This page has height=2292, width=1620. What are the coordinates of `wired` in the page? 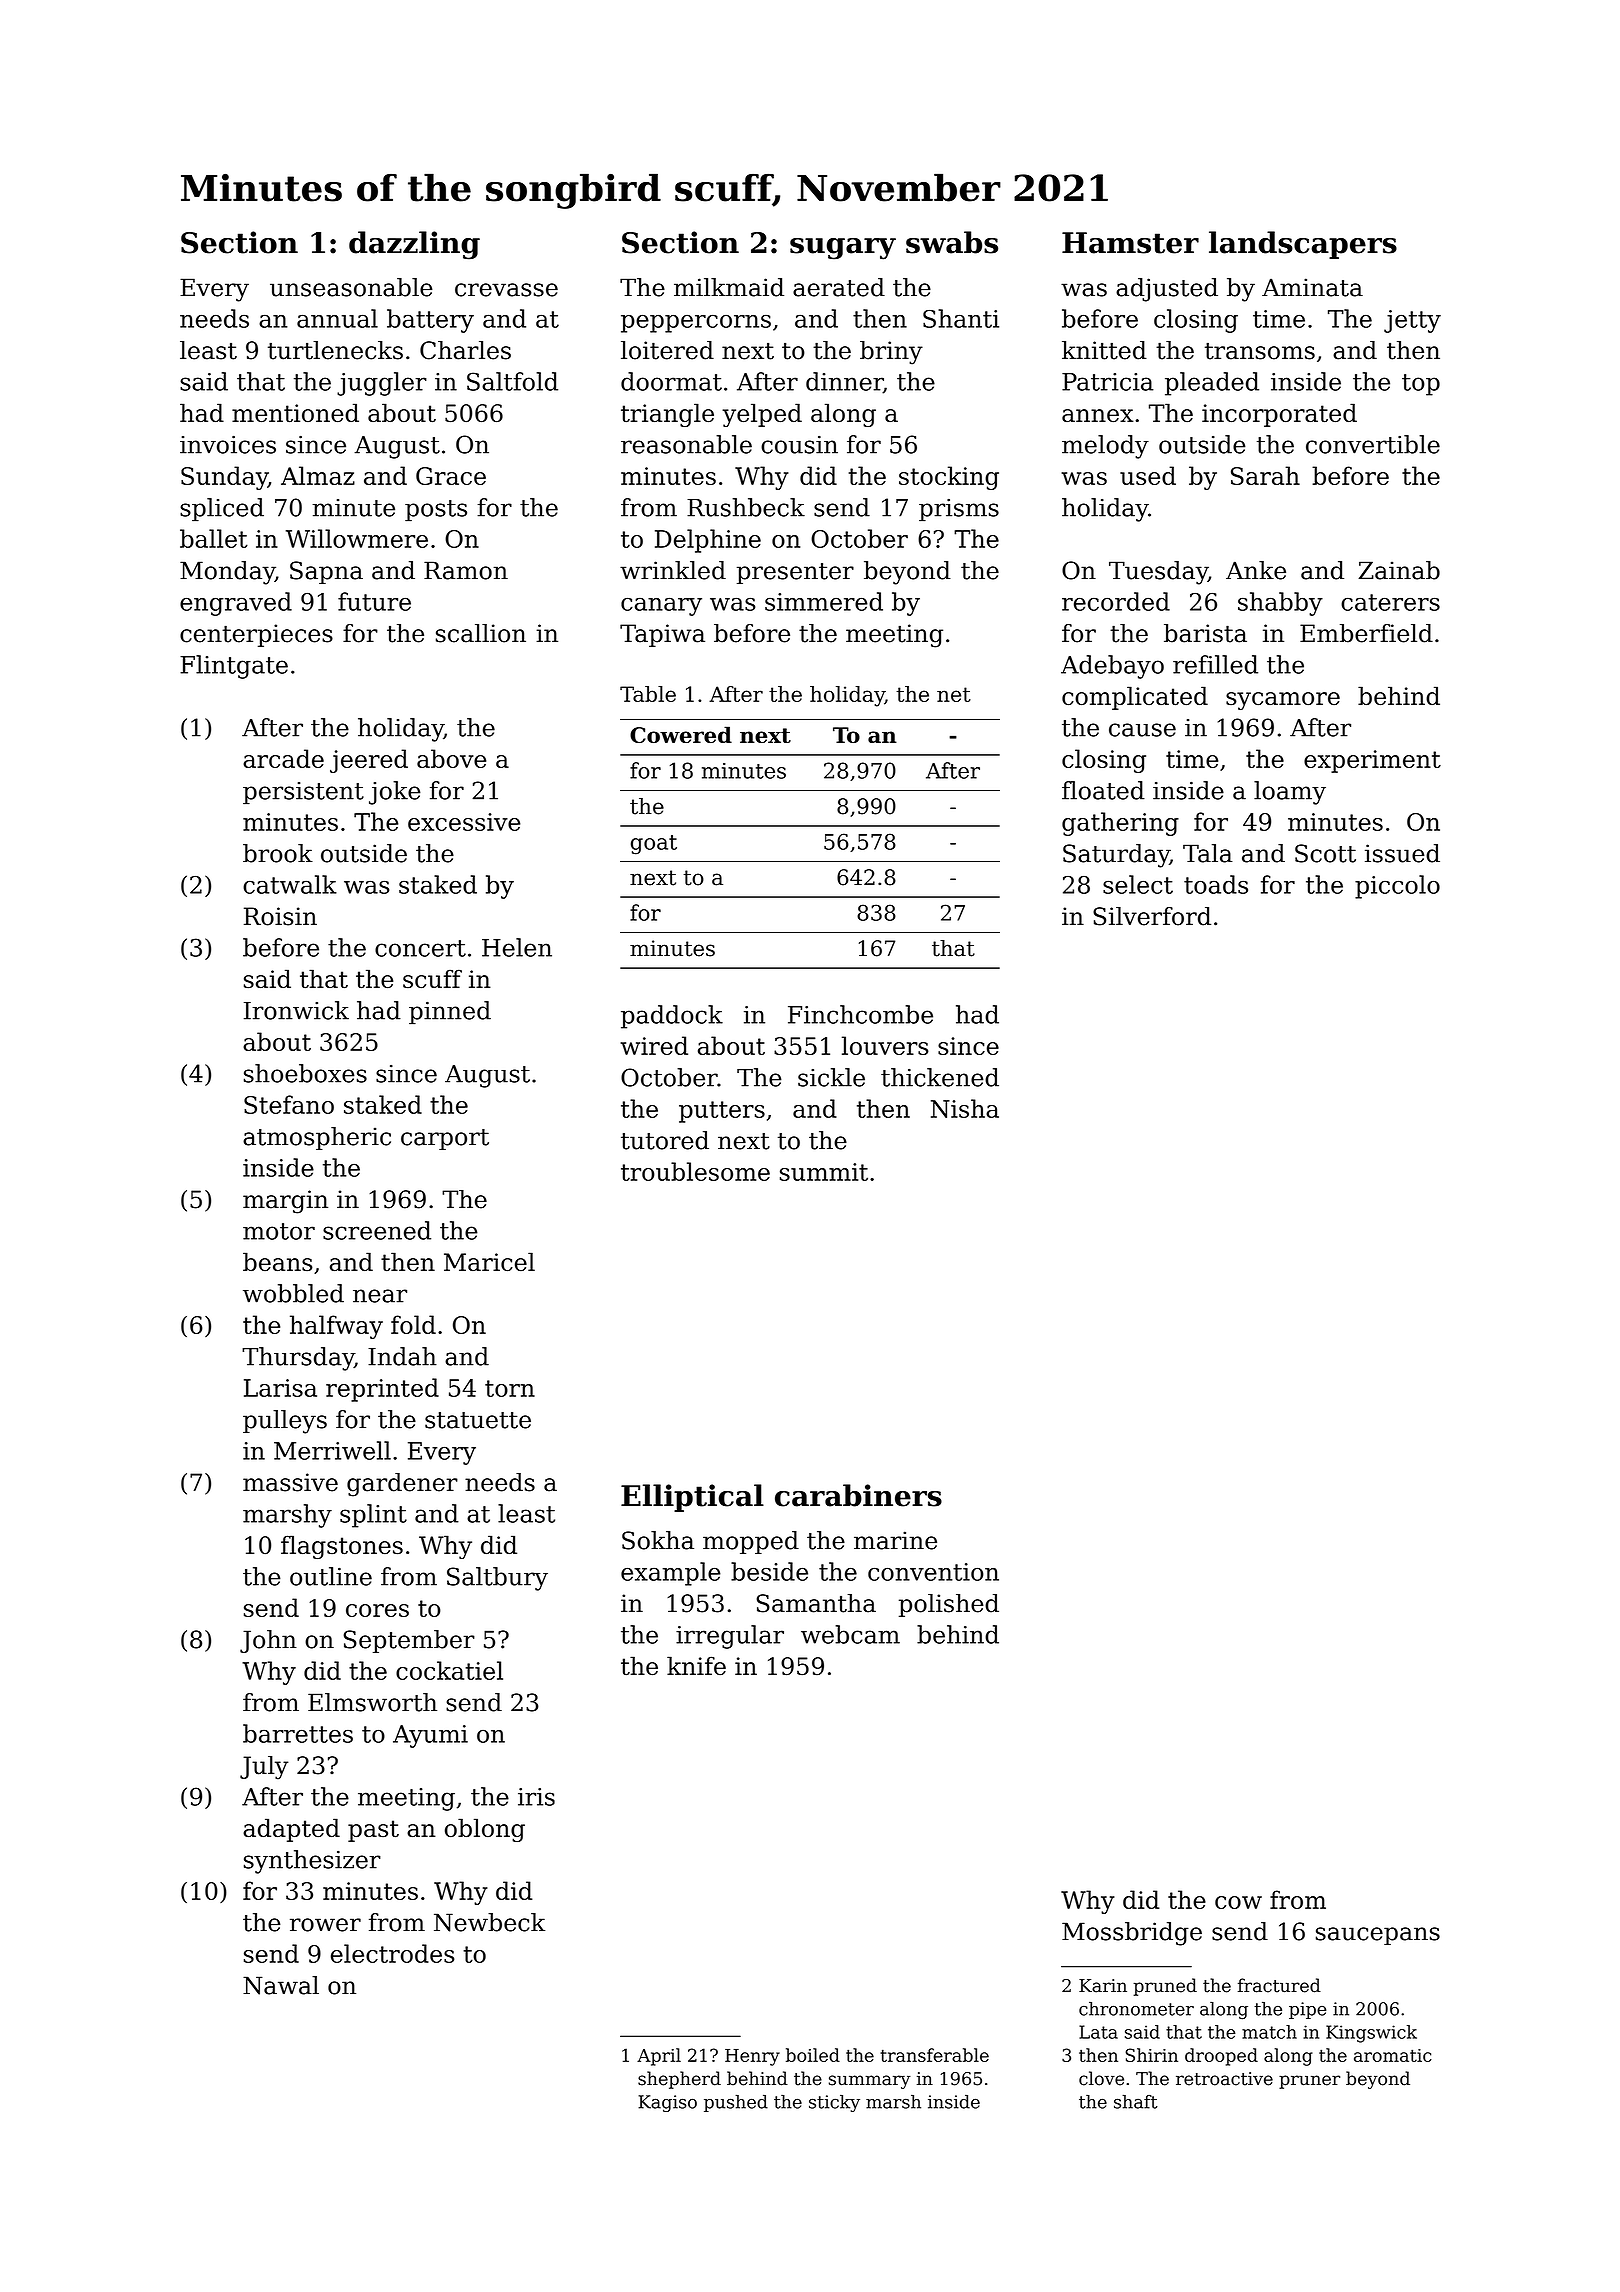 It's located at (654, 1045).
